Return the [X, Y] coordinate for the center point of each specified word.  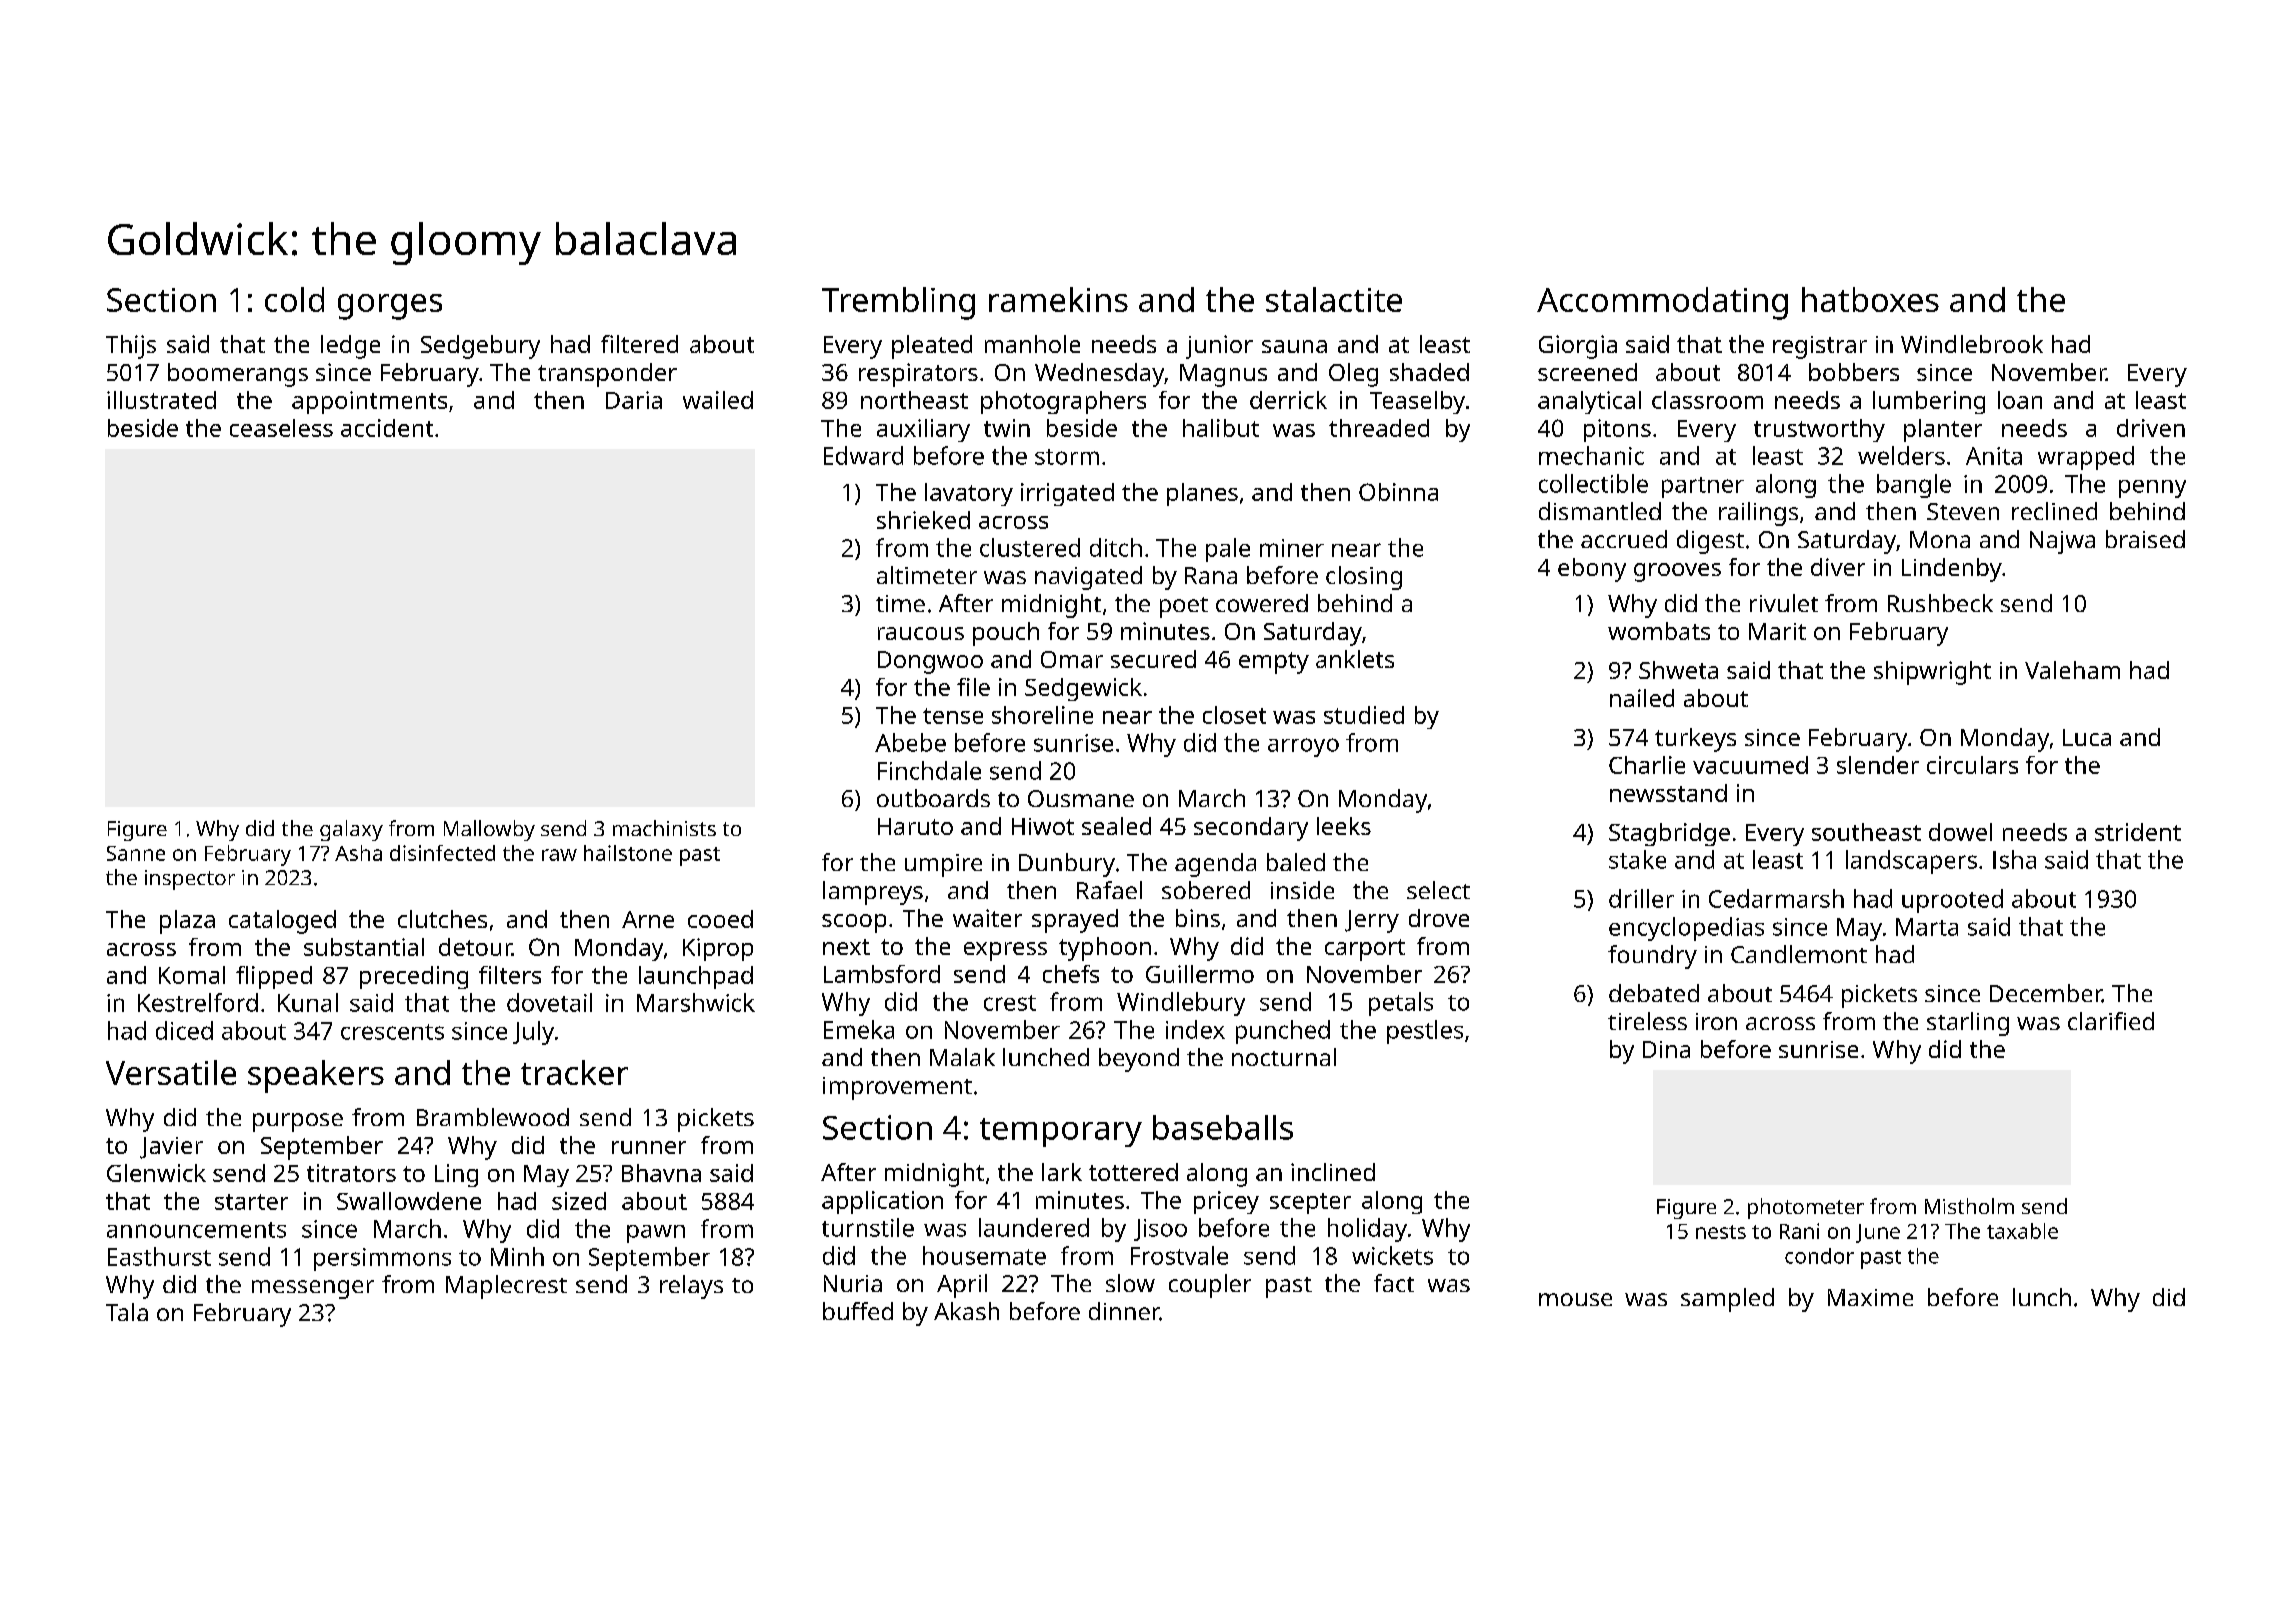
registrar [1820, 347]
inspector [190, 880]
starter [251, 1202]
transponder [607, 375]
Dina [1666, 1049]
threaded [1379, 428]
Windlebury [1181, 1004]
